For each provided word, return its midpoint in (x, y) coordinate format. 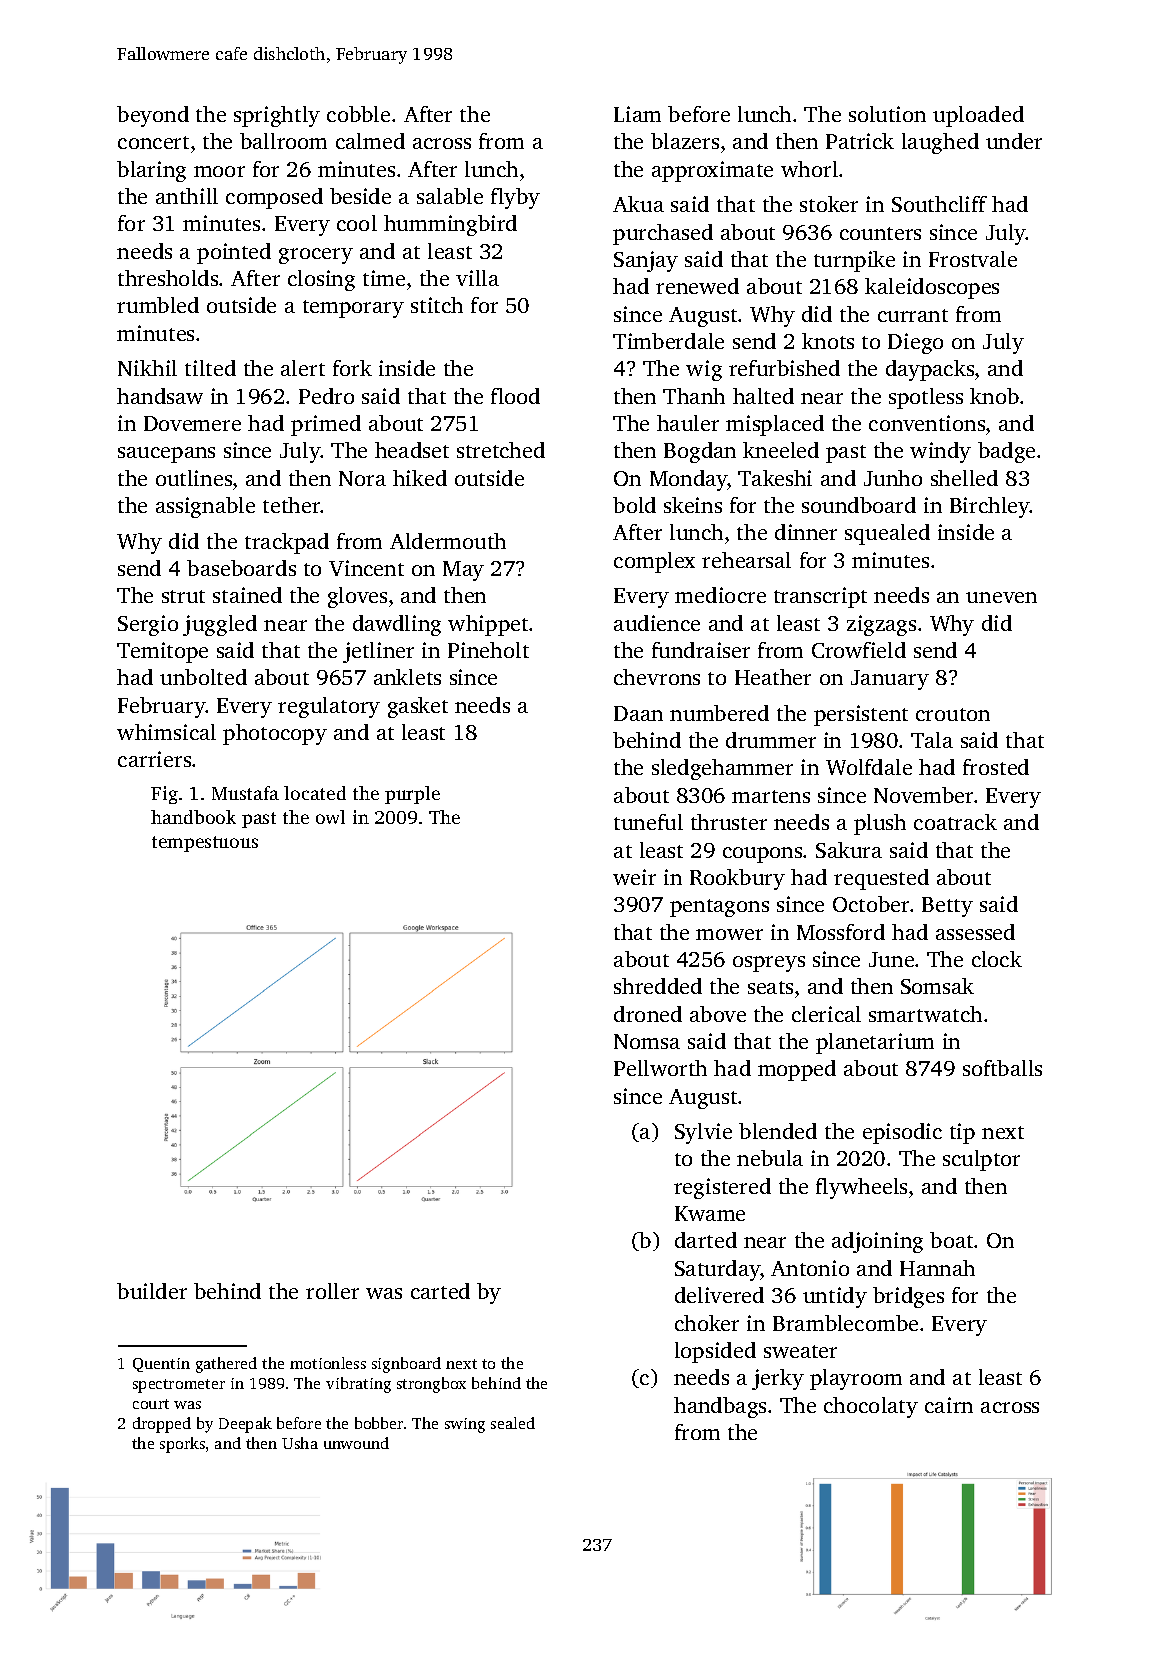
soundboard (859, 505)
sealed (513, 1423)
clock (997, 959)
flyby (515, 198)
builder (152, 1291)
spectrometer (179, 1386)
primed (326, 425)
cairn (949, 1405)
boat (952, 1240)
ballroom (283, 141)
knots (828, 341)
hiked (420, 478)
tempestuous (205, 844)
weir (634, 877)
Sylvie (703, 1133)
